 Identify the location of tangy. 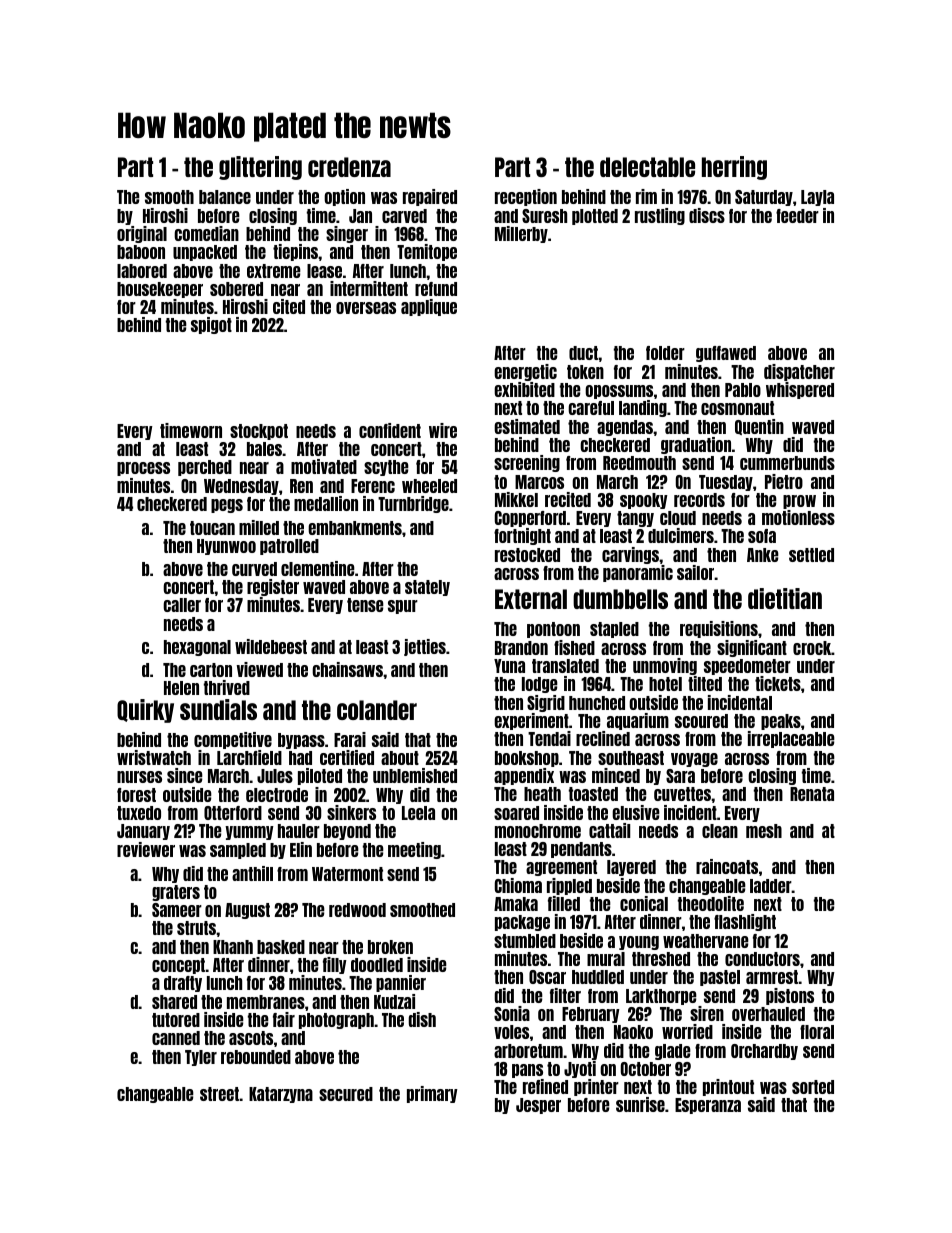
(635, 519).
